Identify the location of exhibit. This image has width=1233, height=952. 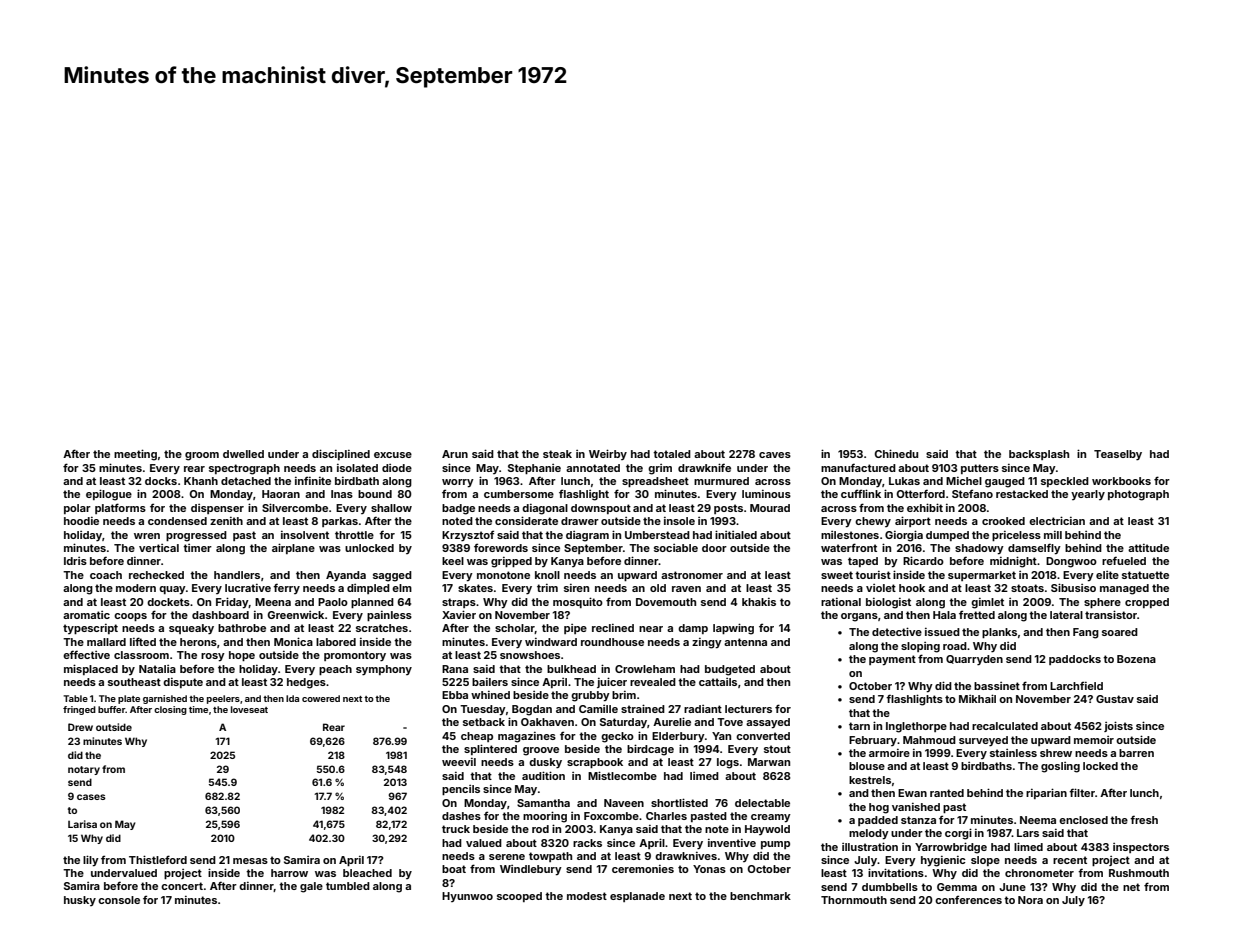
(925, 507).
